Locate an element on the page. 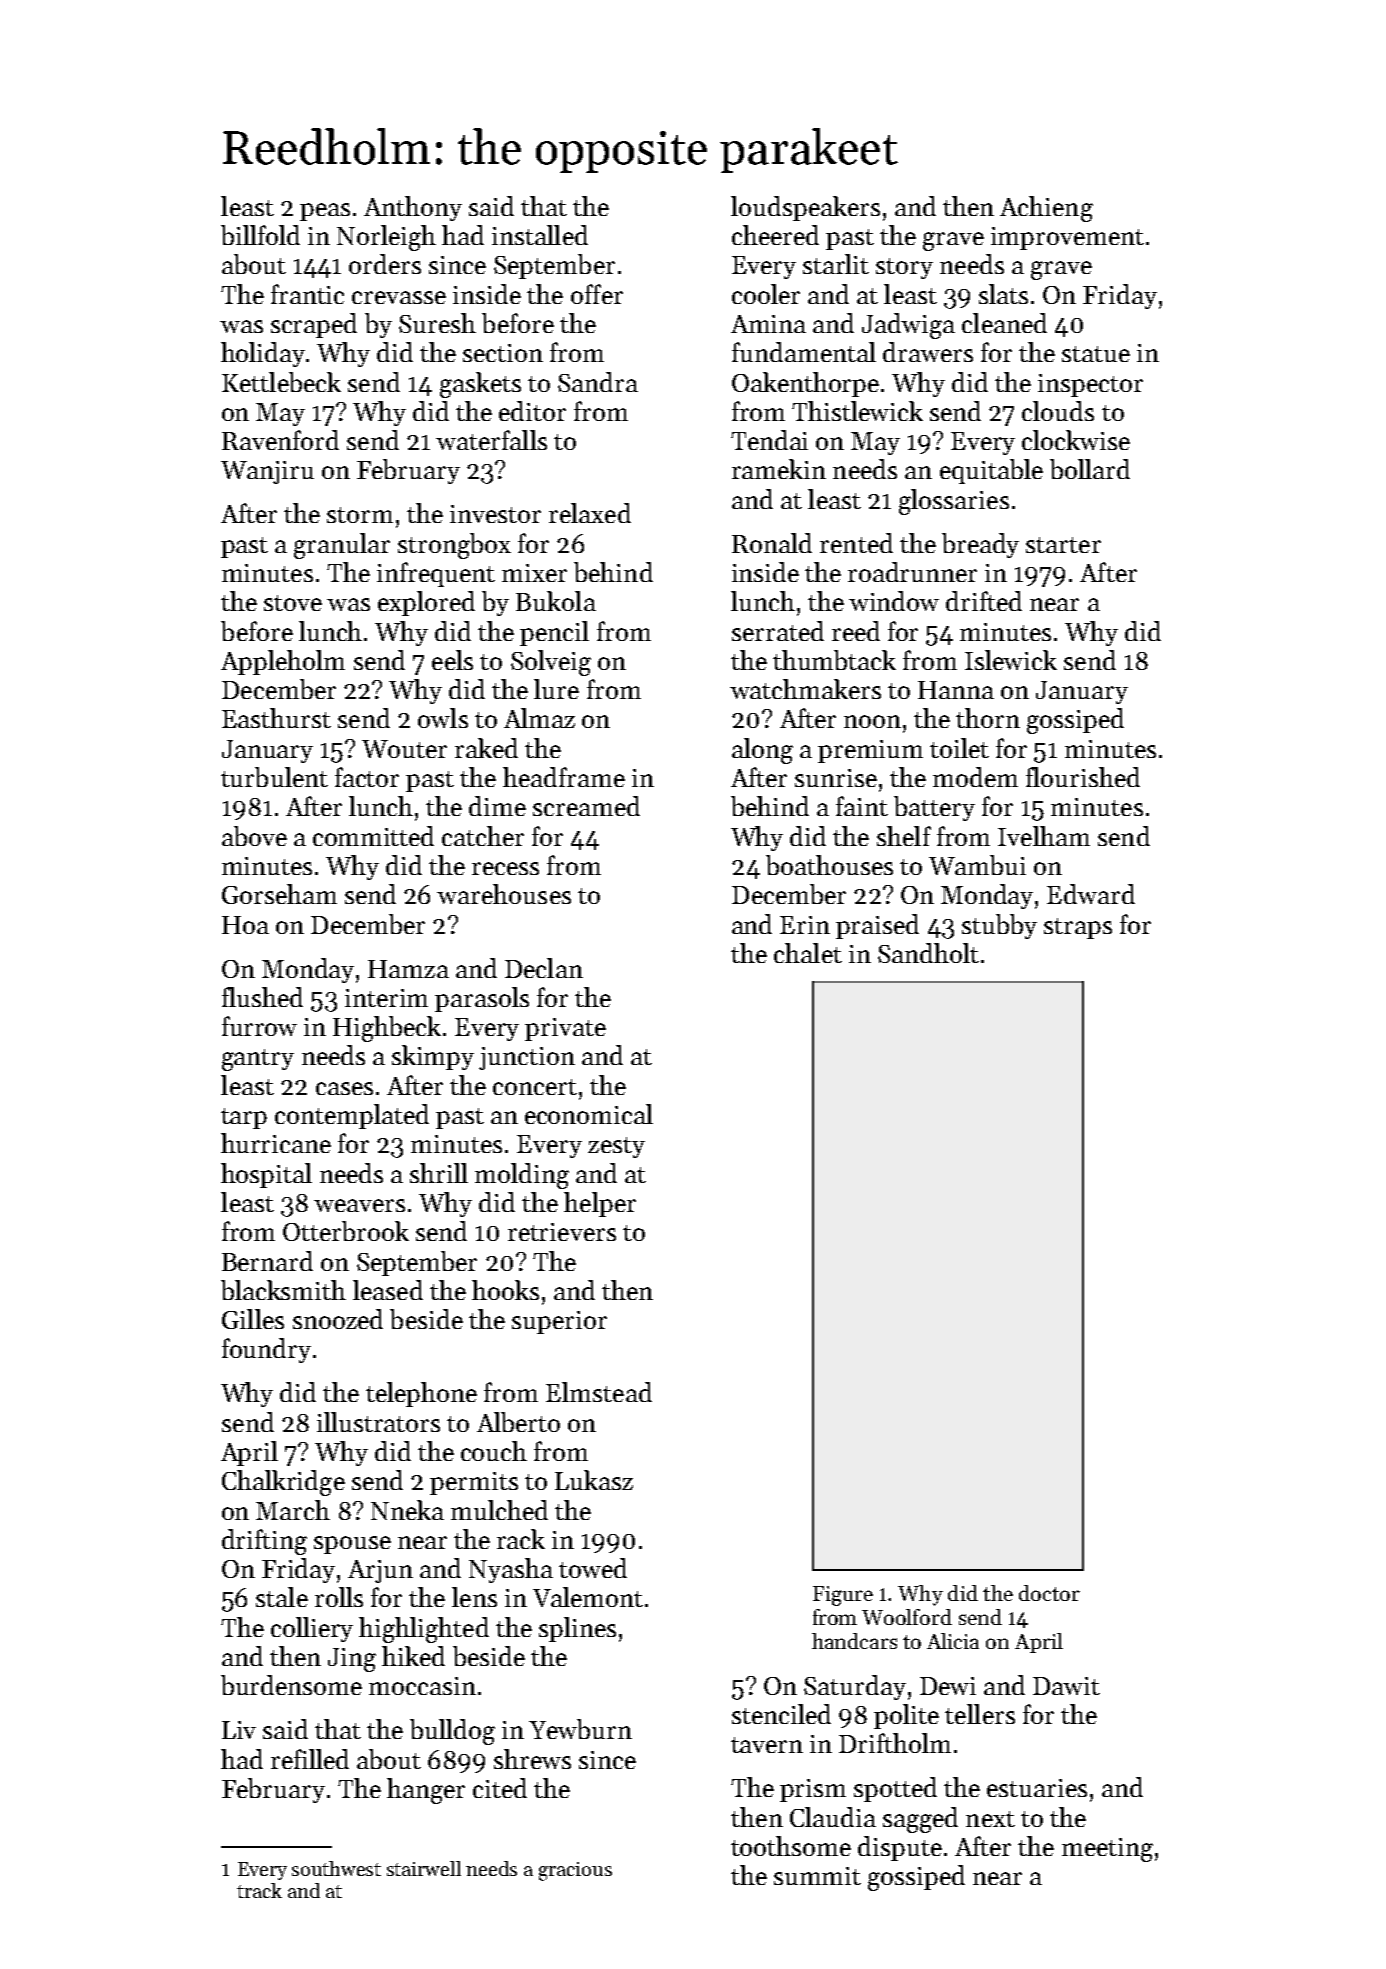 The height and width of the image is (1969, 1386). Hanna is located at coordinates (956, 690).
